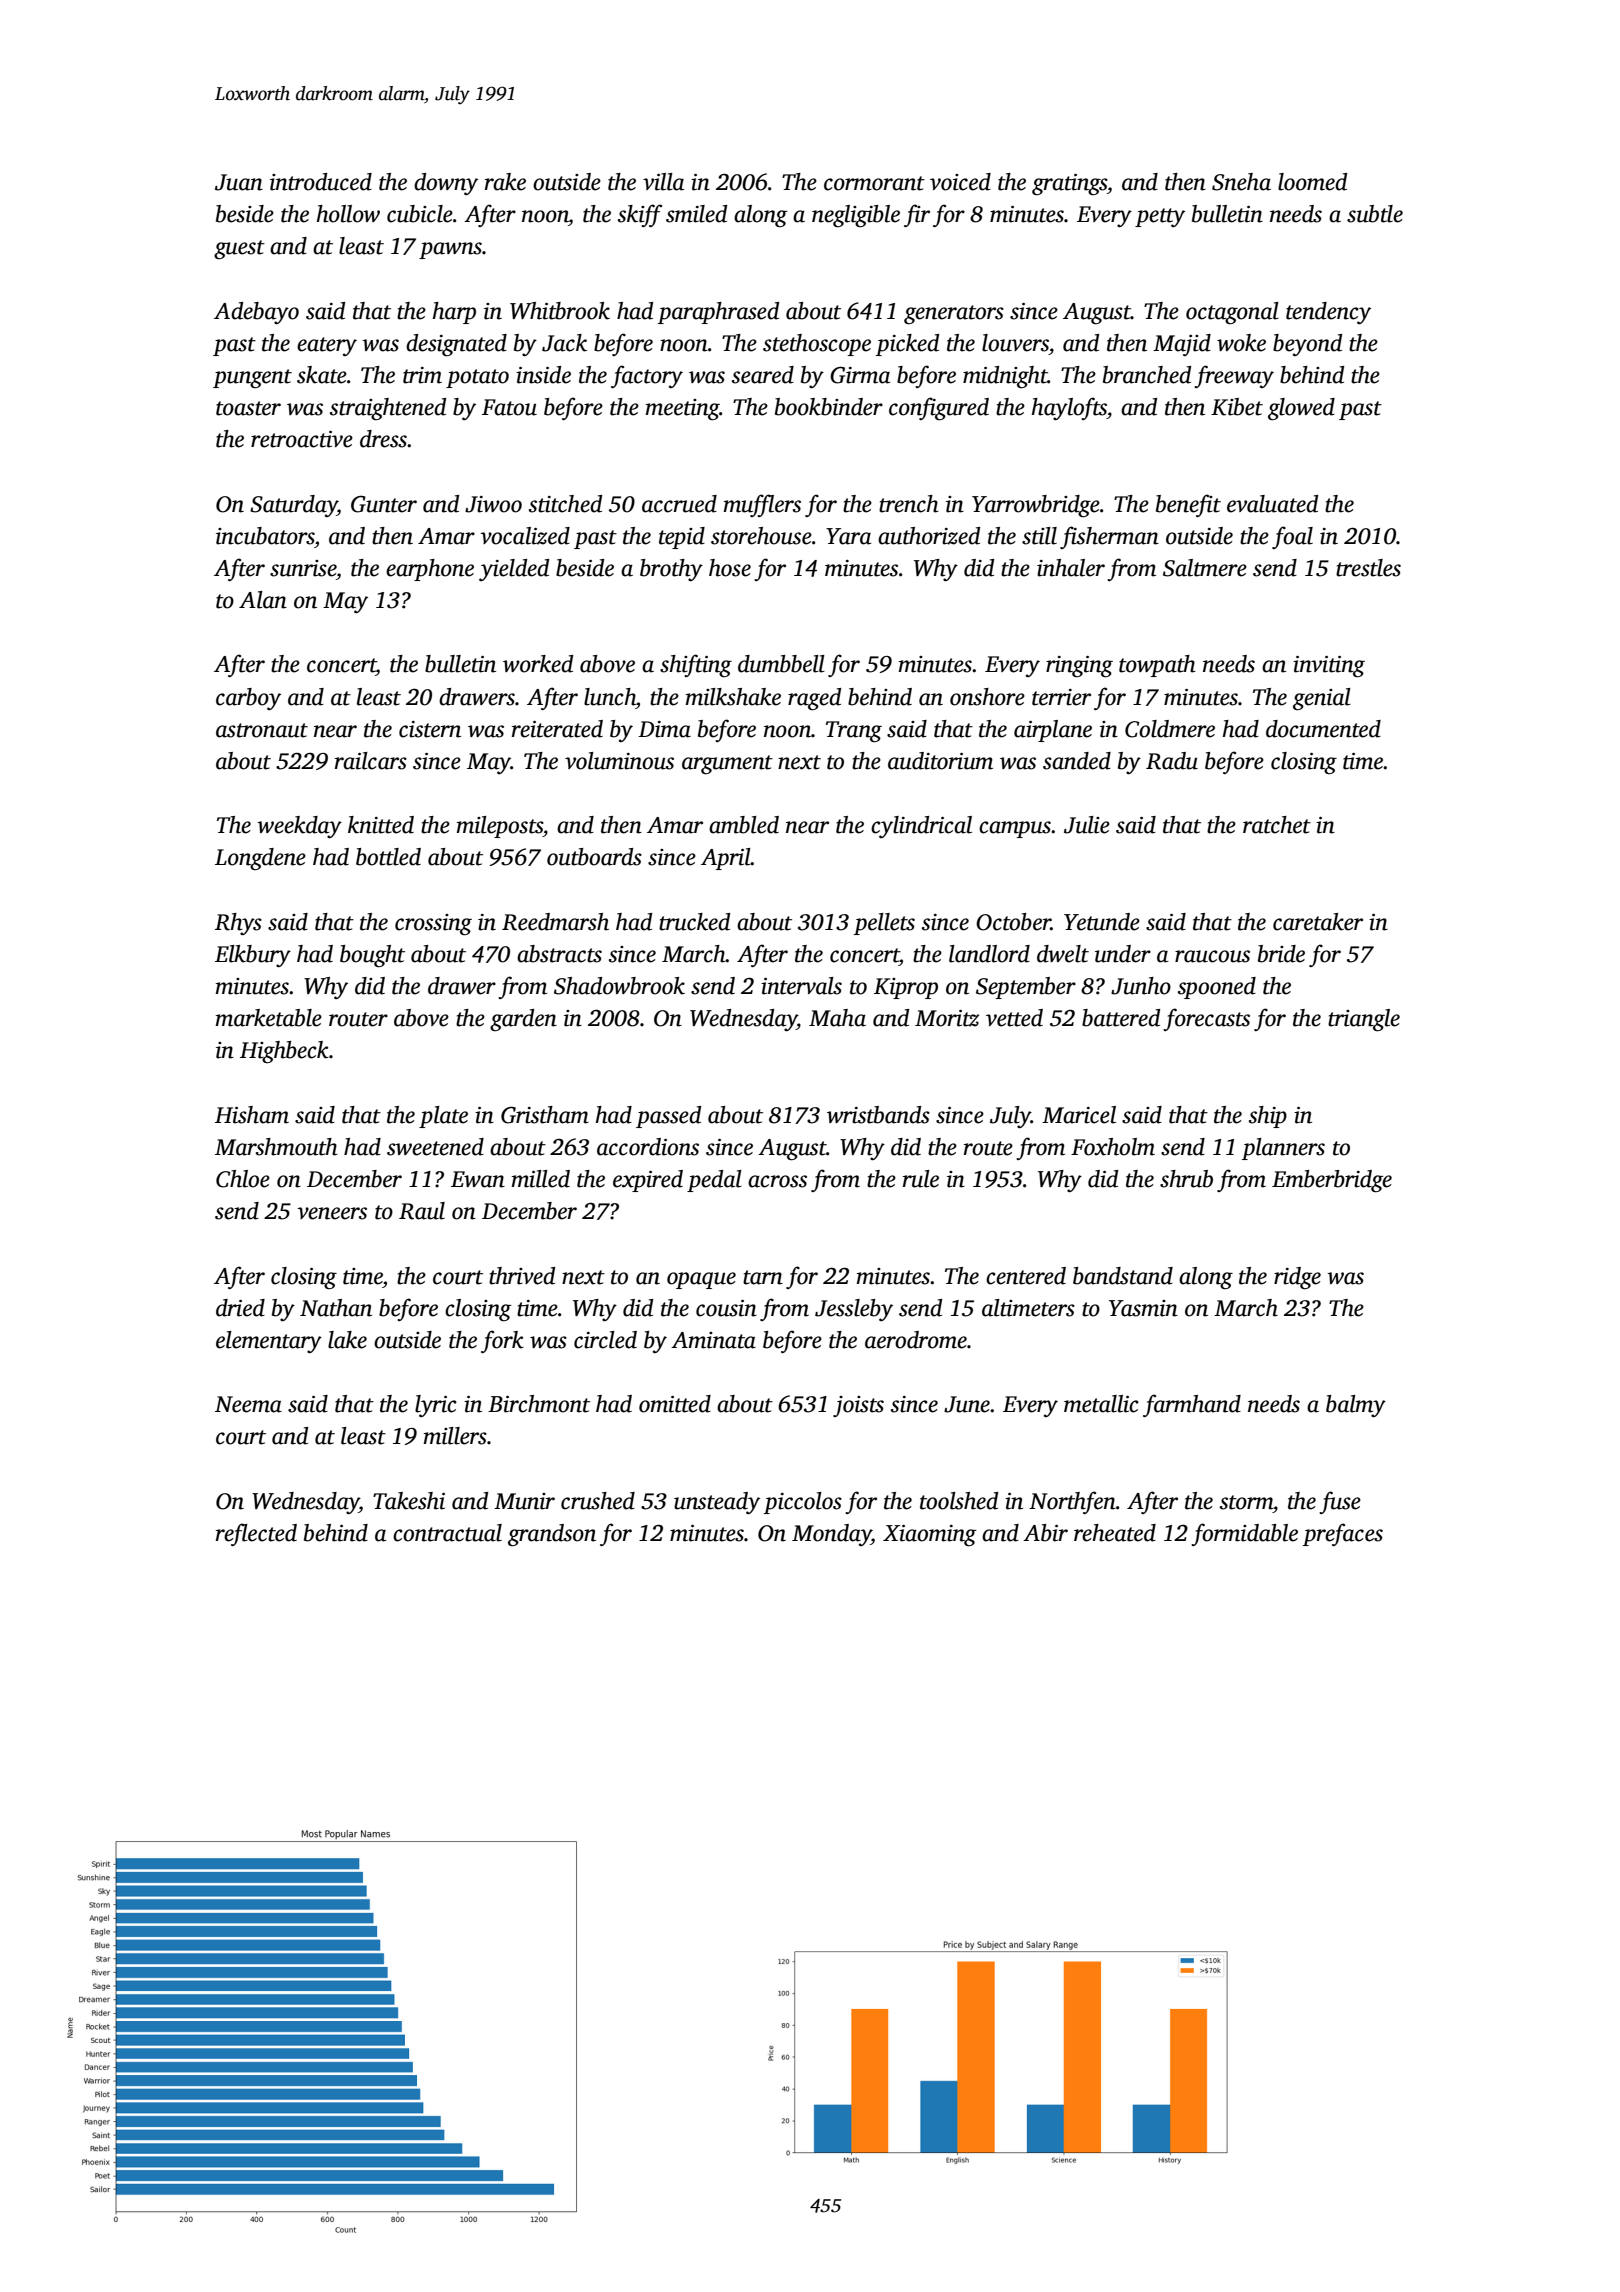 The image size is (1620, 2292). I want to click on mileposts, so click(500, 827).
